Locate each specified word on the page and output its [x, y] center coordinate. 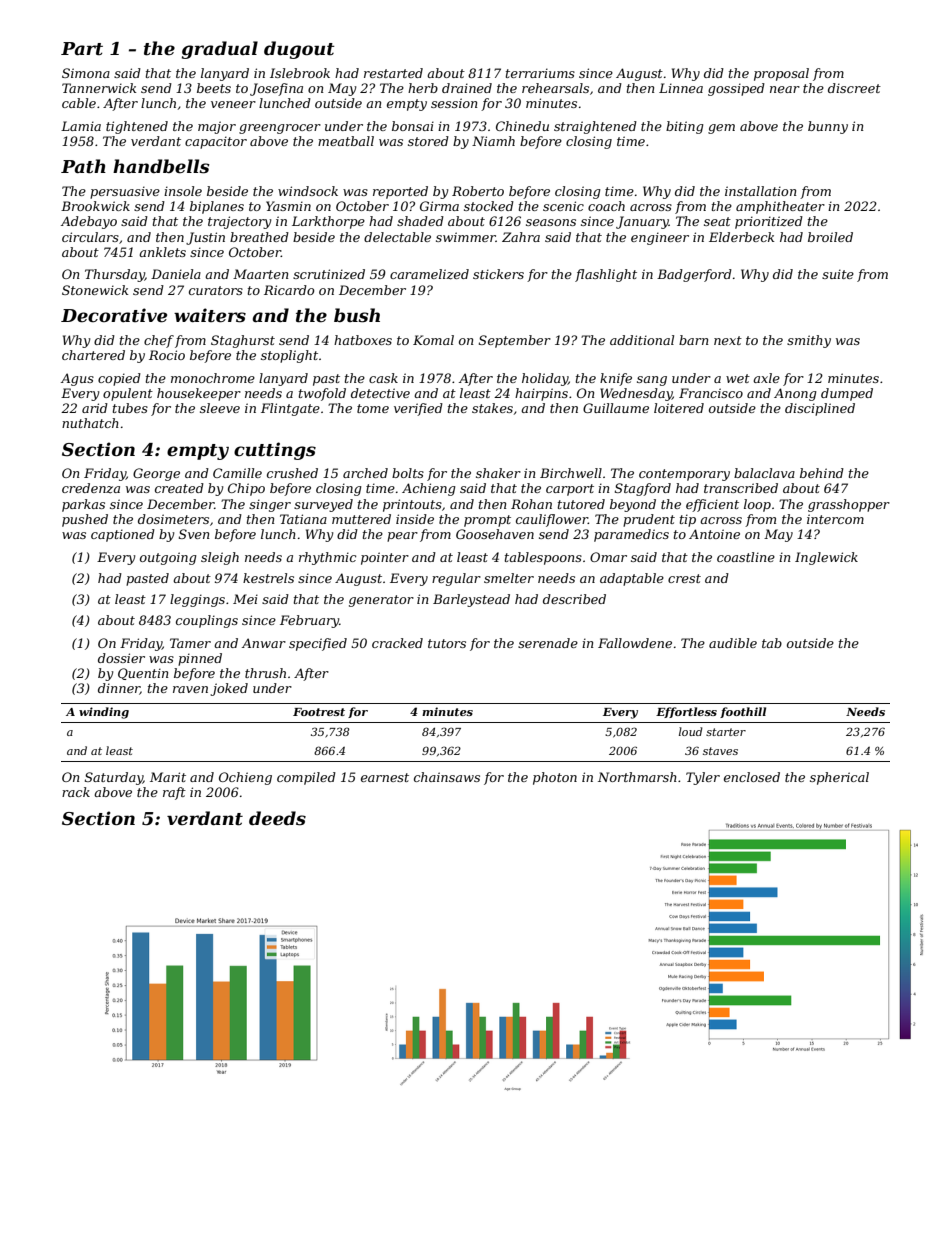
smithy [809, 341]
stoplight [289, 356]
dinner [119, 689]
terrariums [540, 73]
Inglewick [826, 558]
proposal [781, 74]
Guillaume [616, 408]
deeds [277, 818]
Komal [433, 340]
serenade [548, 643]
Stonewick [95, 290]
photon [555, 778]
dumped [847, 394]
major [217, 127]
